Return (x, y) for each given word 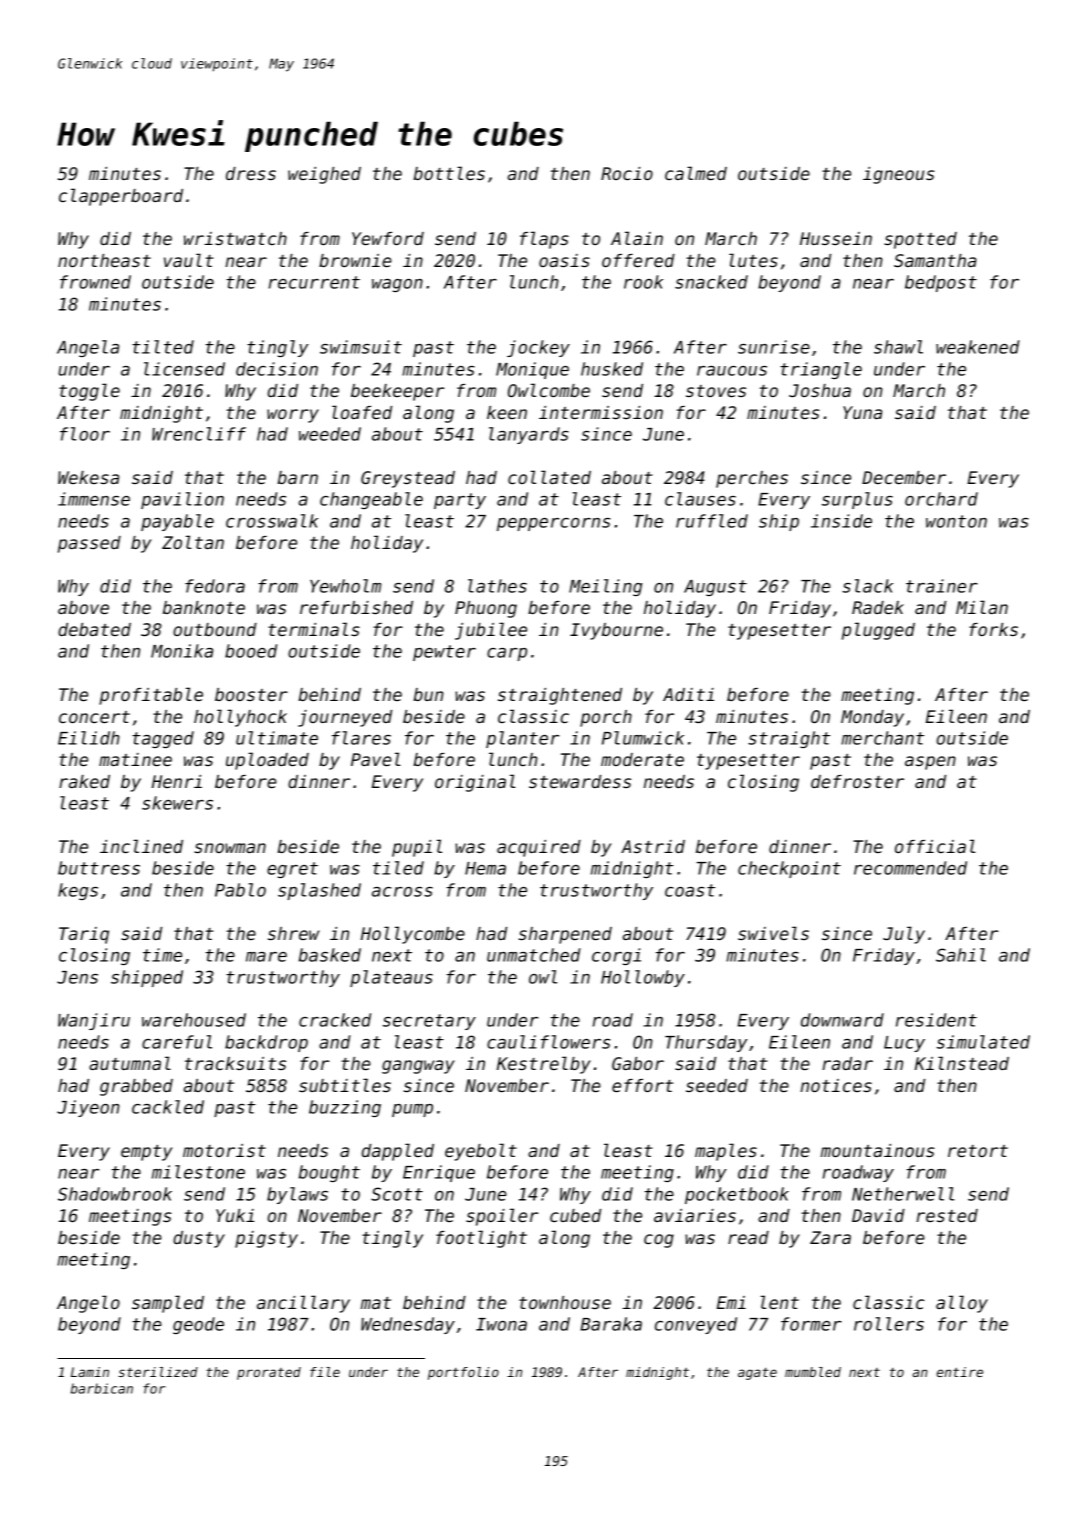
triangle (821, 370)
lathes (497, 586)
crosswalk (272, 521)
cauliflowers (548, 1042)
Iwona (501, 1324)
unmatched (534, 955)
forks (993, 629)
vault (189, 260)
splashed (319, 891)
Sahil (961, 955)
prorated (269, 1373)
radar (847, 1063)
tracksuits (235, 1063)
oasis (564, 260)
